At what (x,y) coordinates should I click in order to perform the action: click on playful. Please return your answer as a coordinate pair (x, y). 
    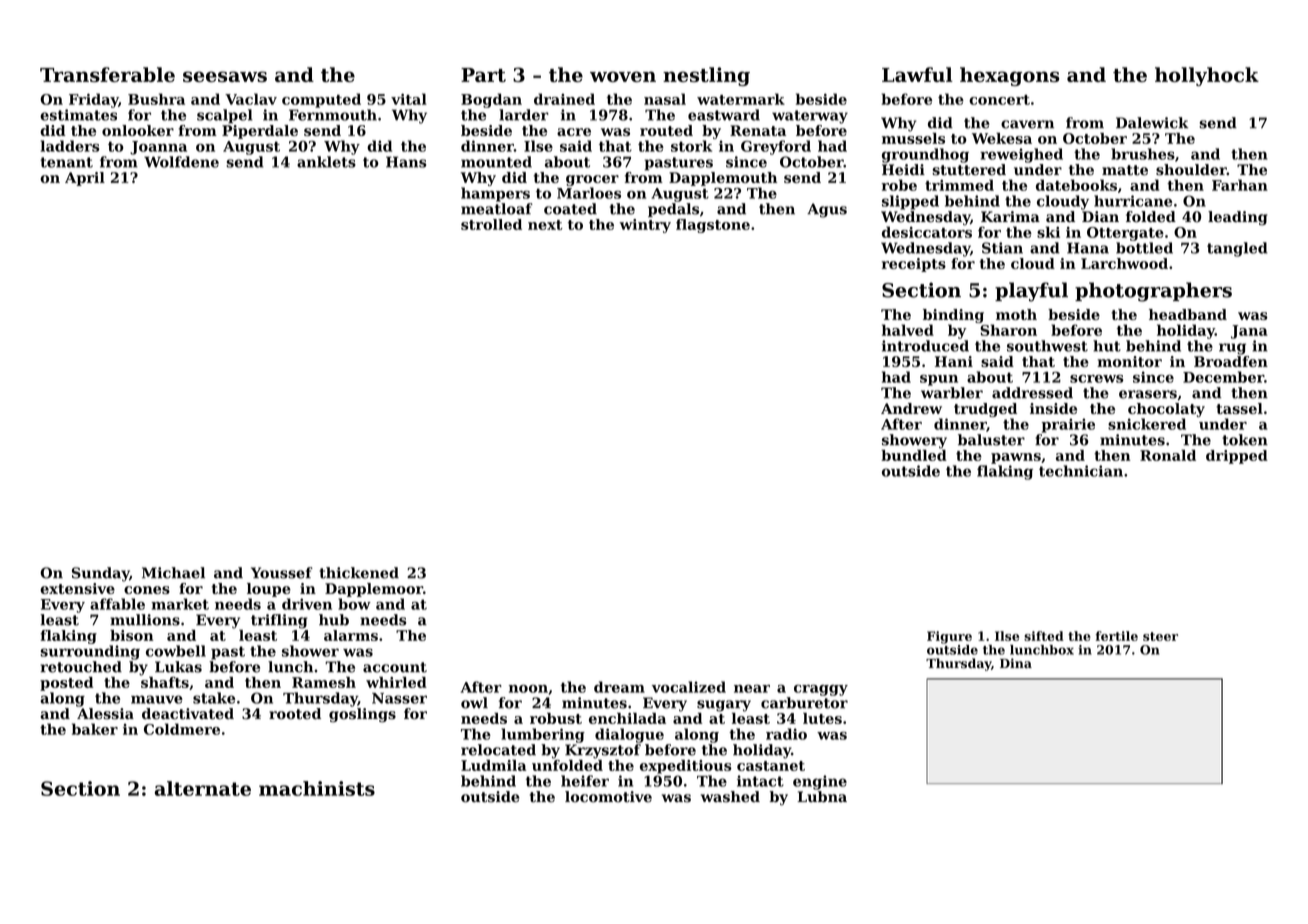
    Looking at the image, I should click on (1031, 292).
